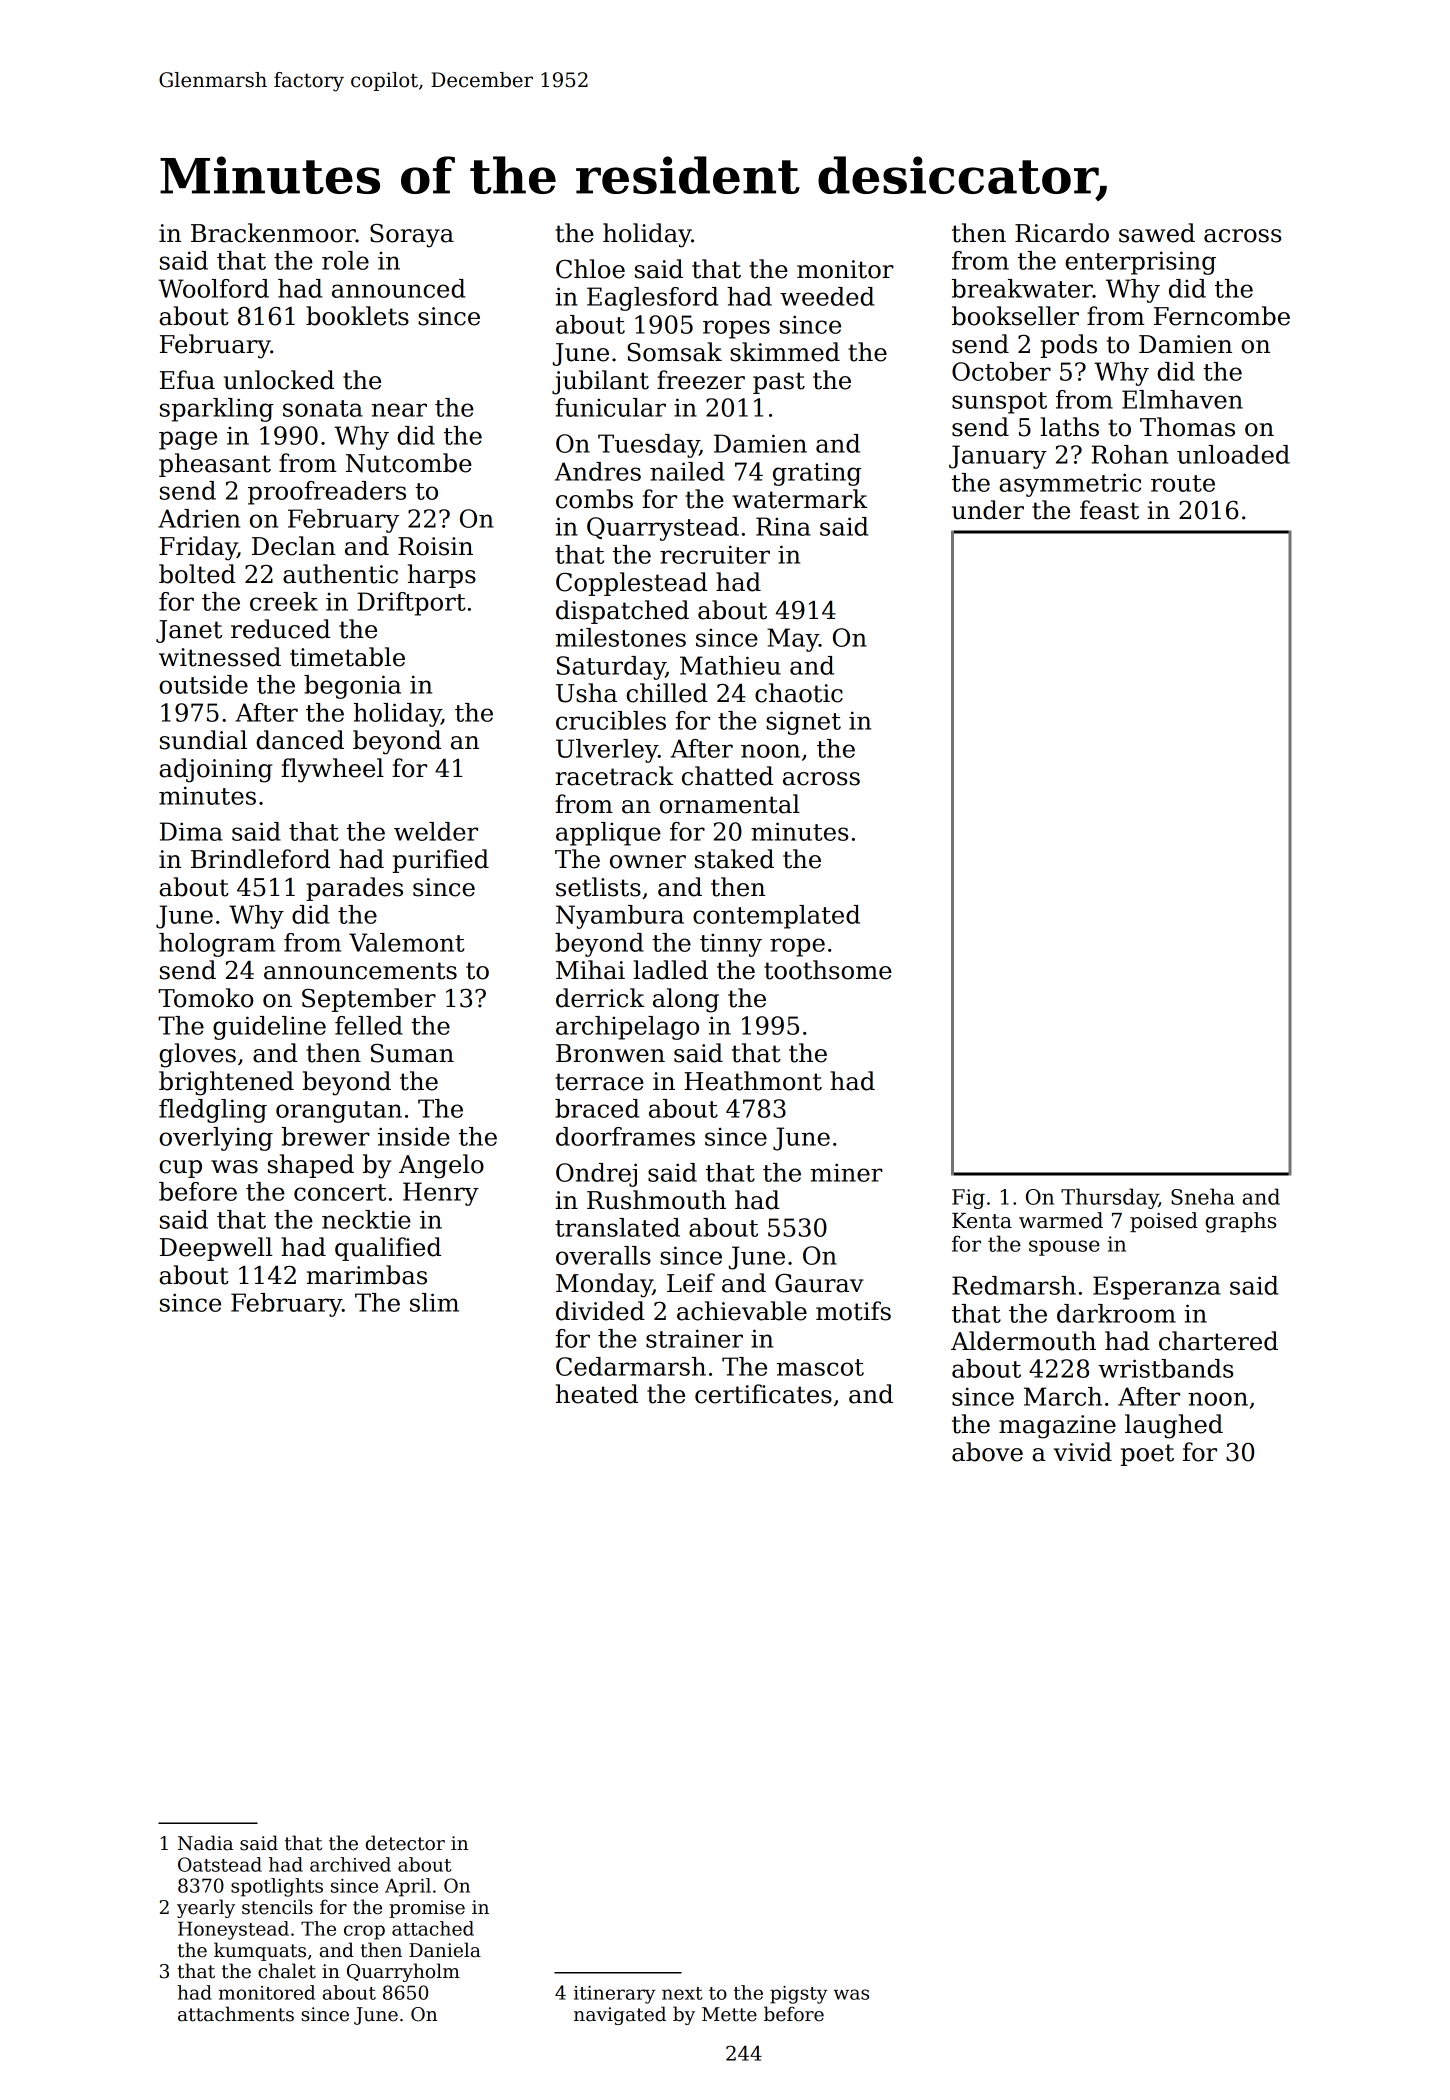  What do you see at coordinates (1182, 399) in the image?
I see `Elmhaven` at bounding box center [1182, 399].
